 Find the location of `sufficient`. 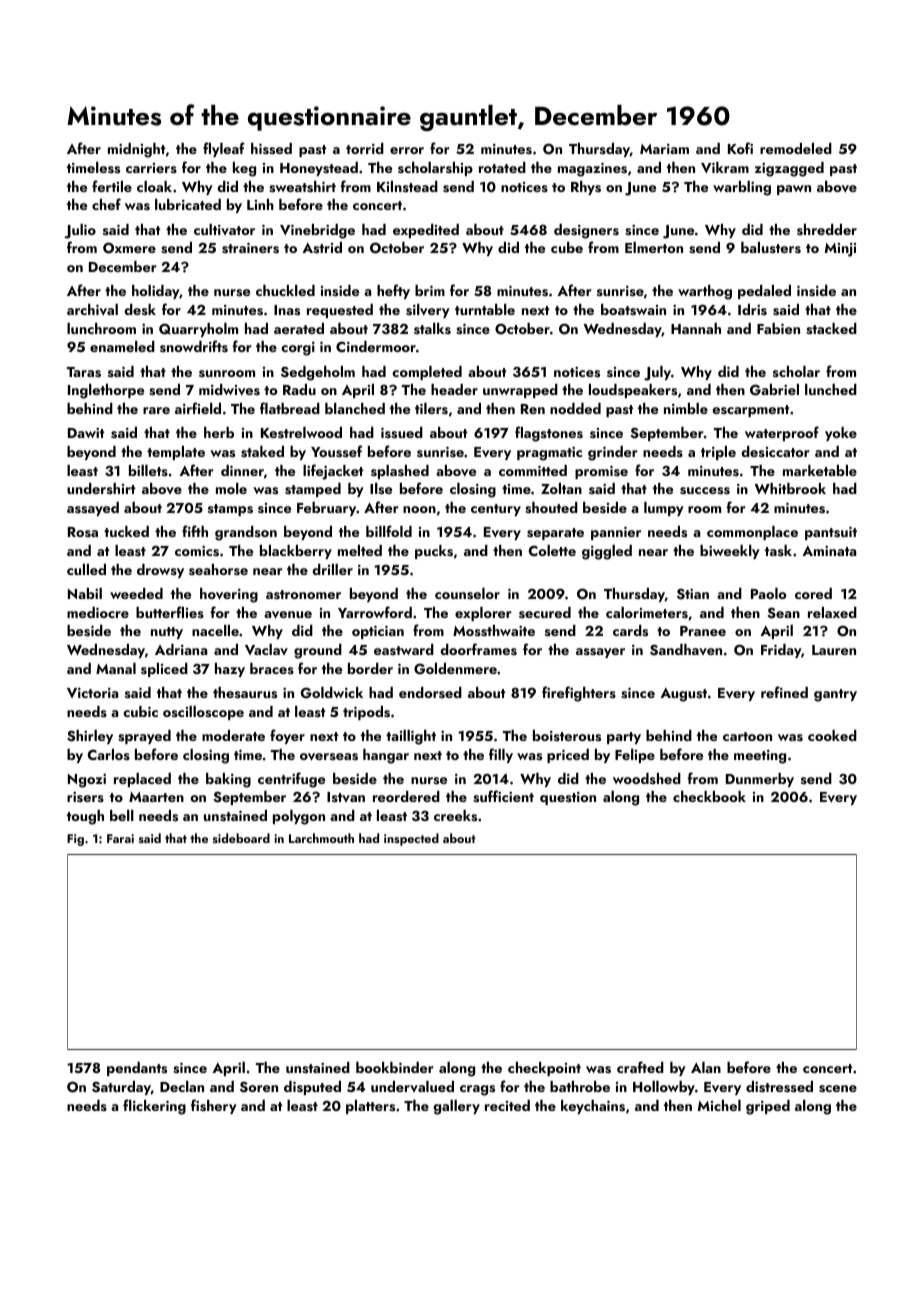

sufficient is located at coordinates (503, 796).
